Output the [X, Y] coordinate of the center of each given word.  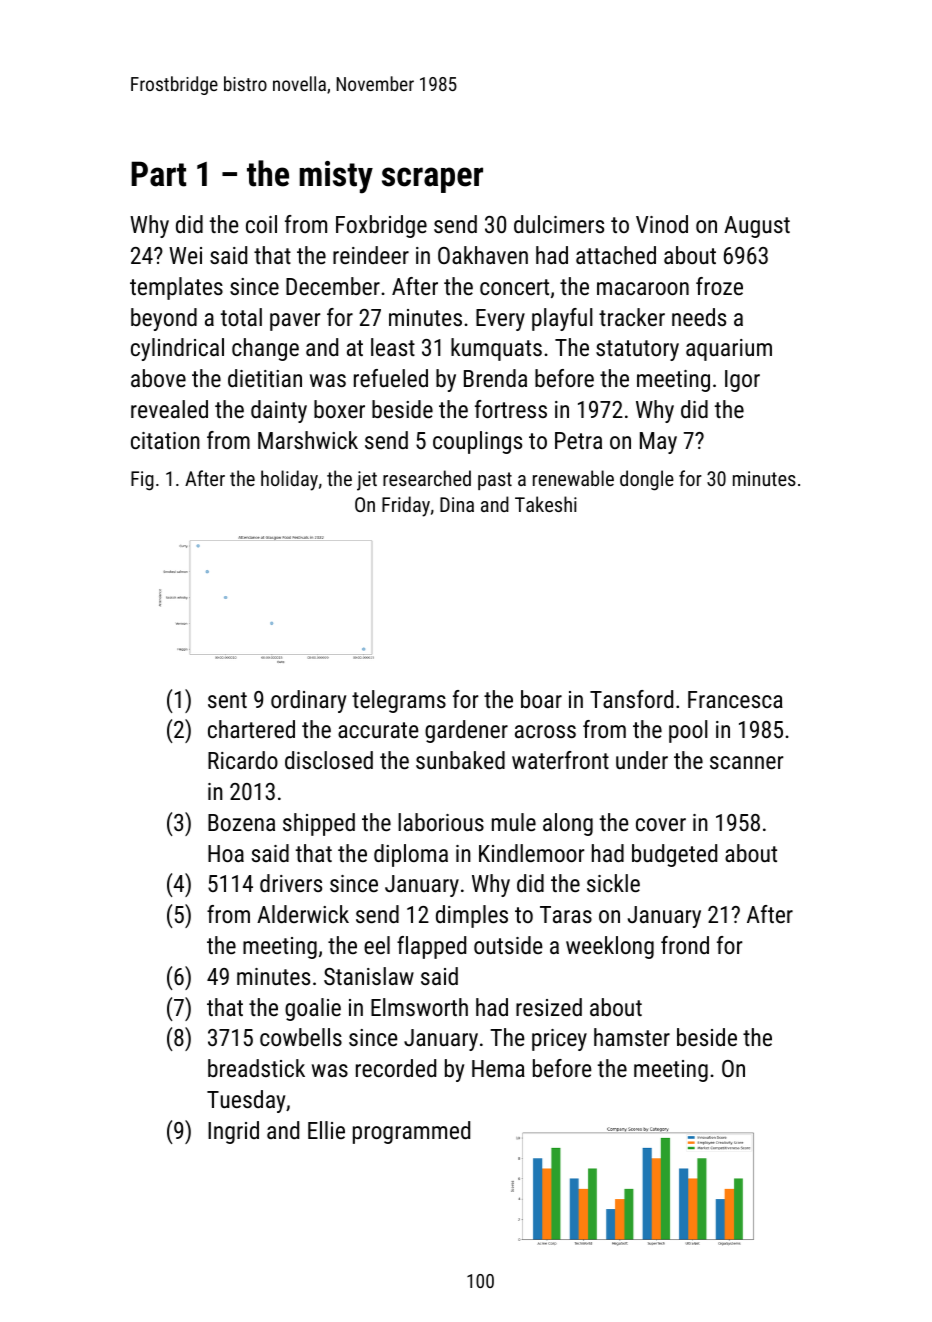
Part [158, 174]
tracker [632, 317]
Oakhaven [483, 255]
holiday [289, 480]
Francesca [735, 699]
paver [295, 322]
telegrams [399, 701]
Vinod [662, 224]
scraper [432, 180]
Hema [498, 1068]
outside [508, 945]
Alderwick [303, 914]
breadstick [256, 1068]
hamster [632, 1037]
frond [685, 945]
